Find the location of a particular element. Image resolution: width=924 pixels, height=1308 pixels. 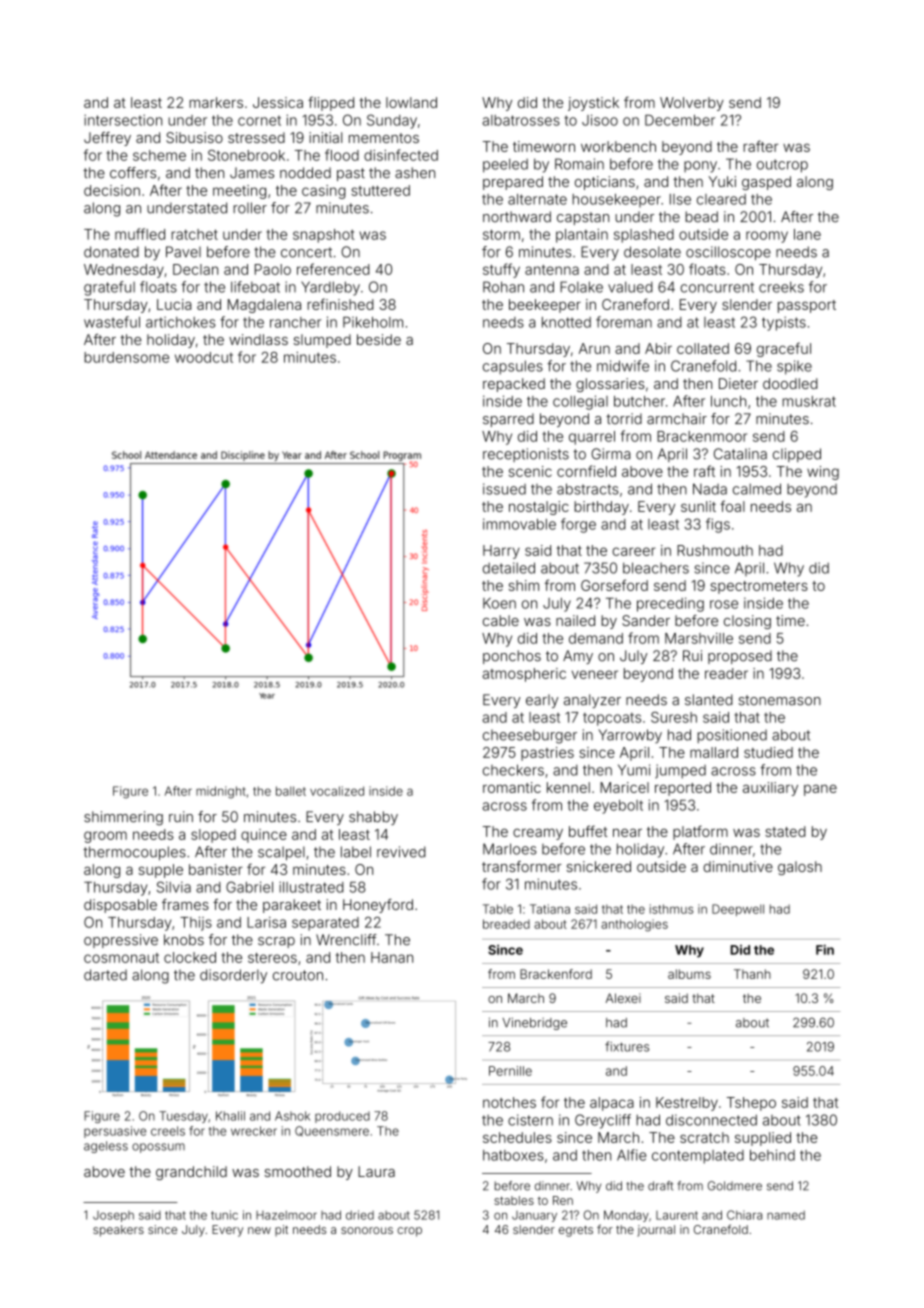

egrets is located at coordinates (576, 1231).
